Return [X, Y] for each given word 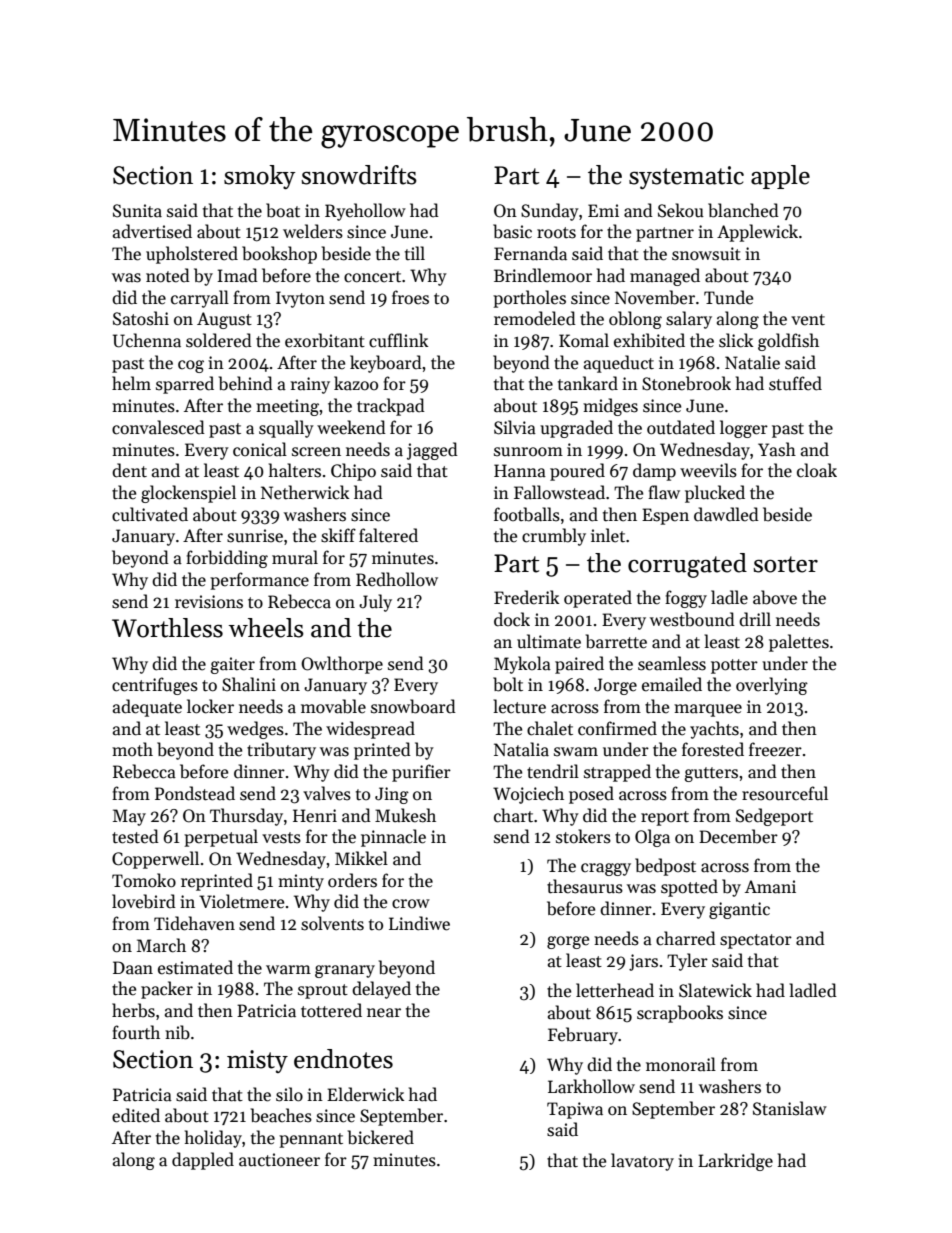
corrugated [687, 565]
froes [410, 297]
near [384, 1013]
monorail [681, 1064]
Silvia [515, 427]
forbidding [227, 559]
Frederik [527, 597]
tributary [281, 751]
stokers [583, 836]
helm [131, 383]
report [665, 818]
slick [736, 340]
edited [136, 1115]
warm [288, 970]
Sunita [137, 211]
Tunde [728, 297]
